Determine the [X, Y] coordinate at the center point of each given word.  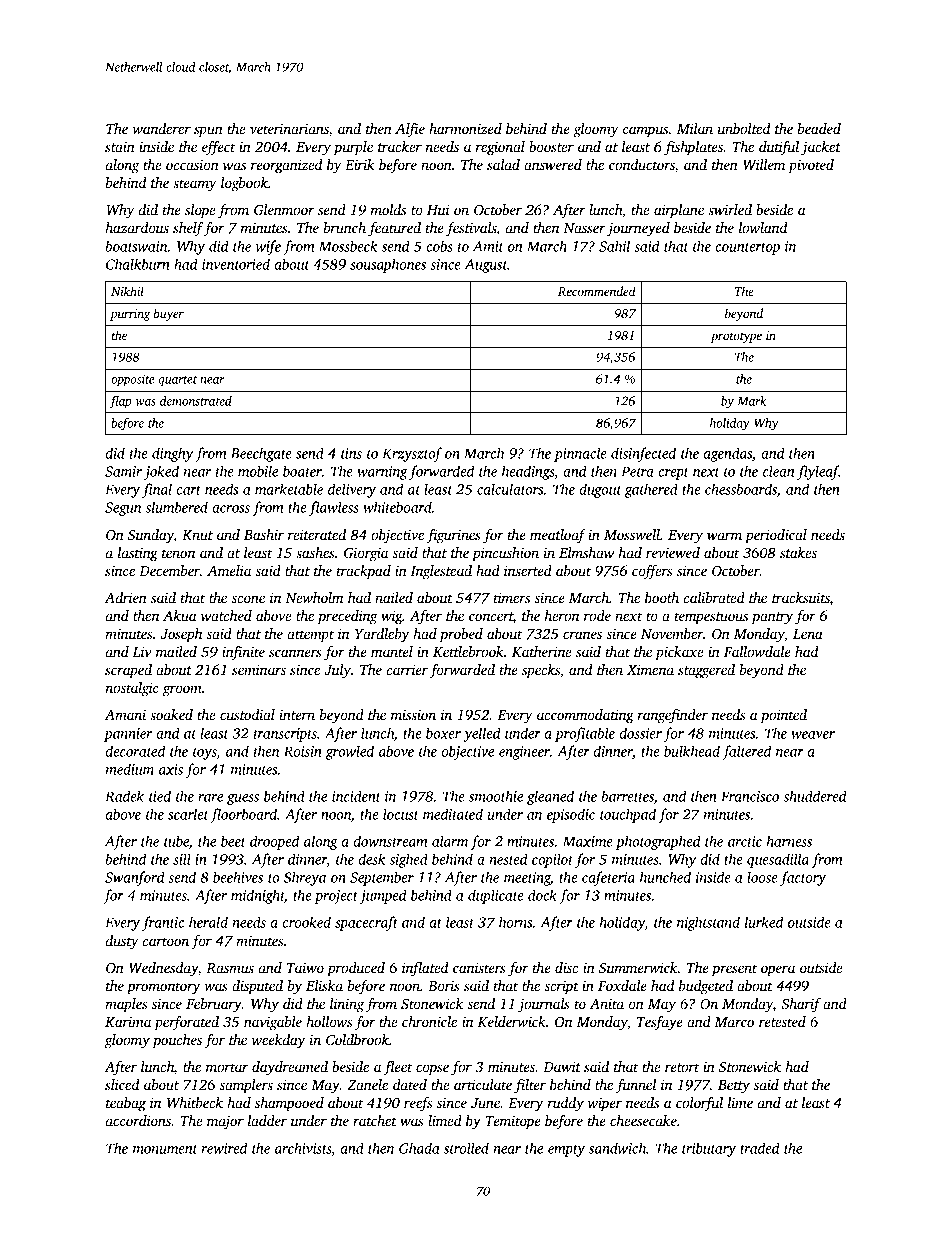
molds [388, 209]
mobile [258, 471]
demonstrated [196, 401]
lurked [764, 922]
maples [126, 1005]
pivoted [811, 166]
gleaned [550, 797]
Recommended [597, 291]
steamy [195, 185]
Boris [444, 985]
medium [130, 769]
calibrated [714, 597]
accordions [138, 1120]
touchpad [628, 815]
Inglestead [441, 572]
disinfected [643, 454]
